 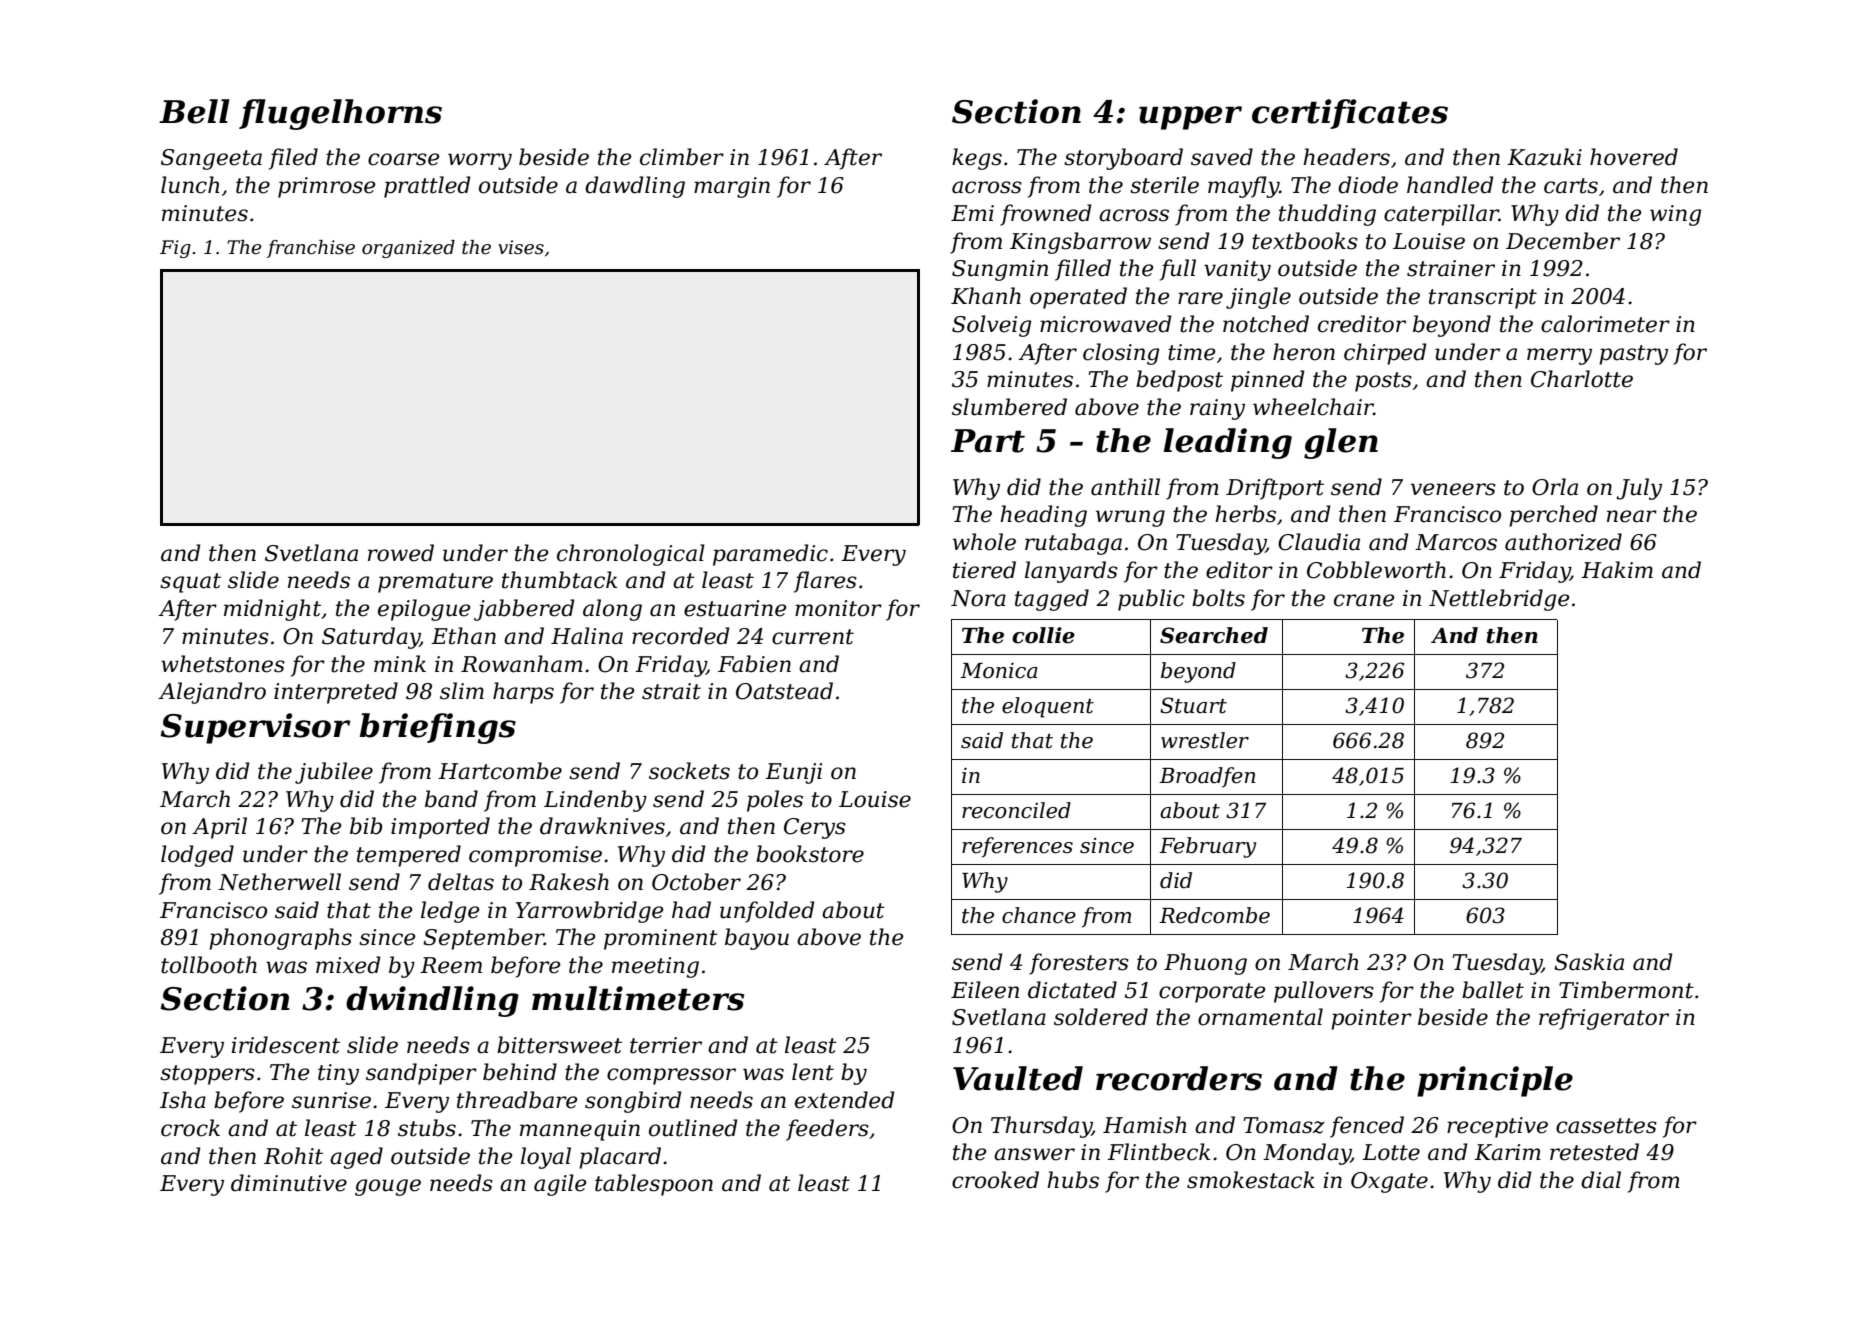 What do you see at coordinates (1456, 542) in the screenshot?
I see `Marcos` at bounding box center [1456, 542].
